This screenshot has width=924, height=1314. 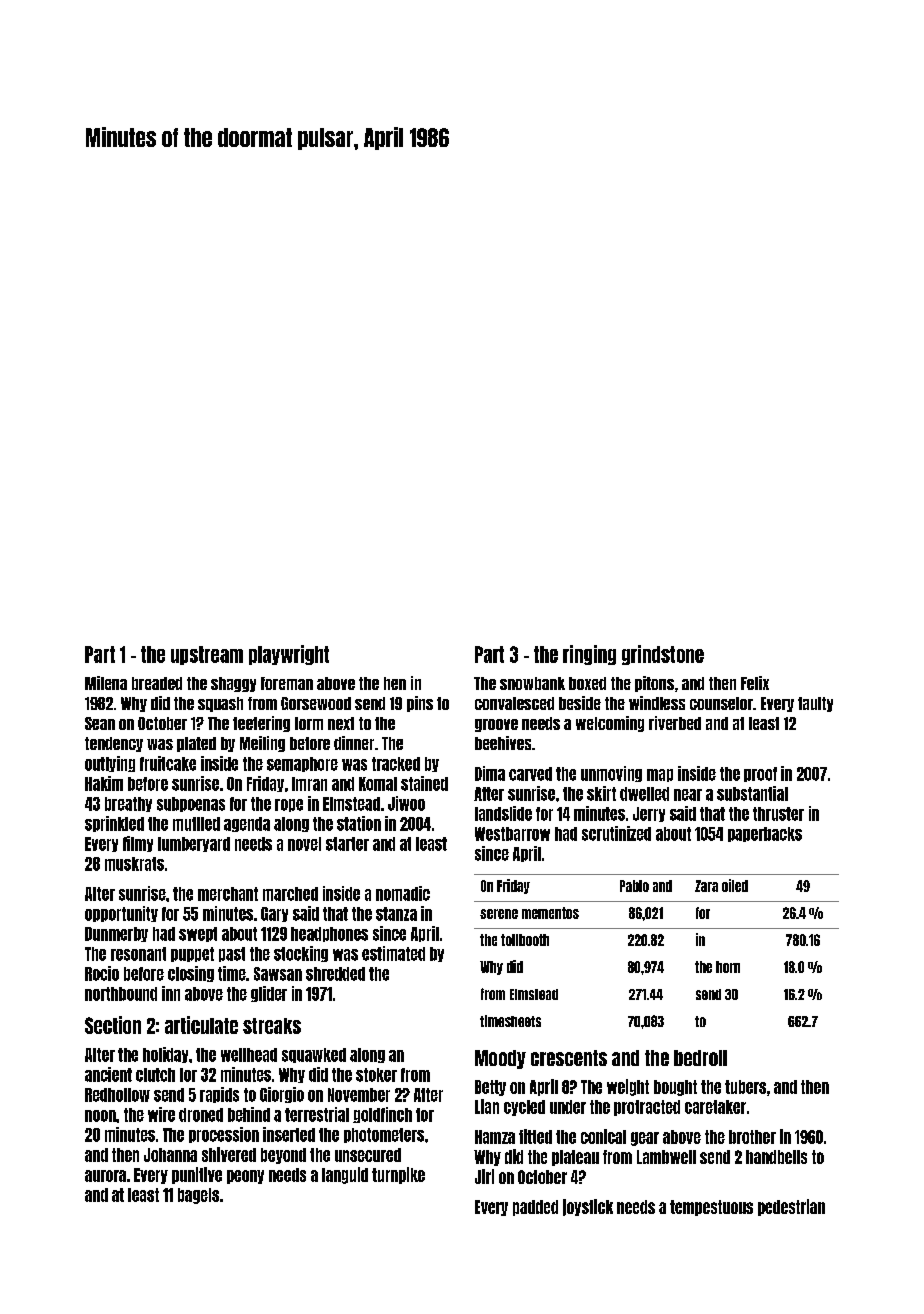 I want to click on dinner, so click(x=354, y=743).
